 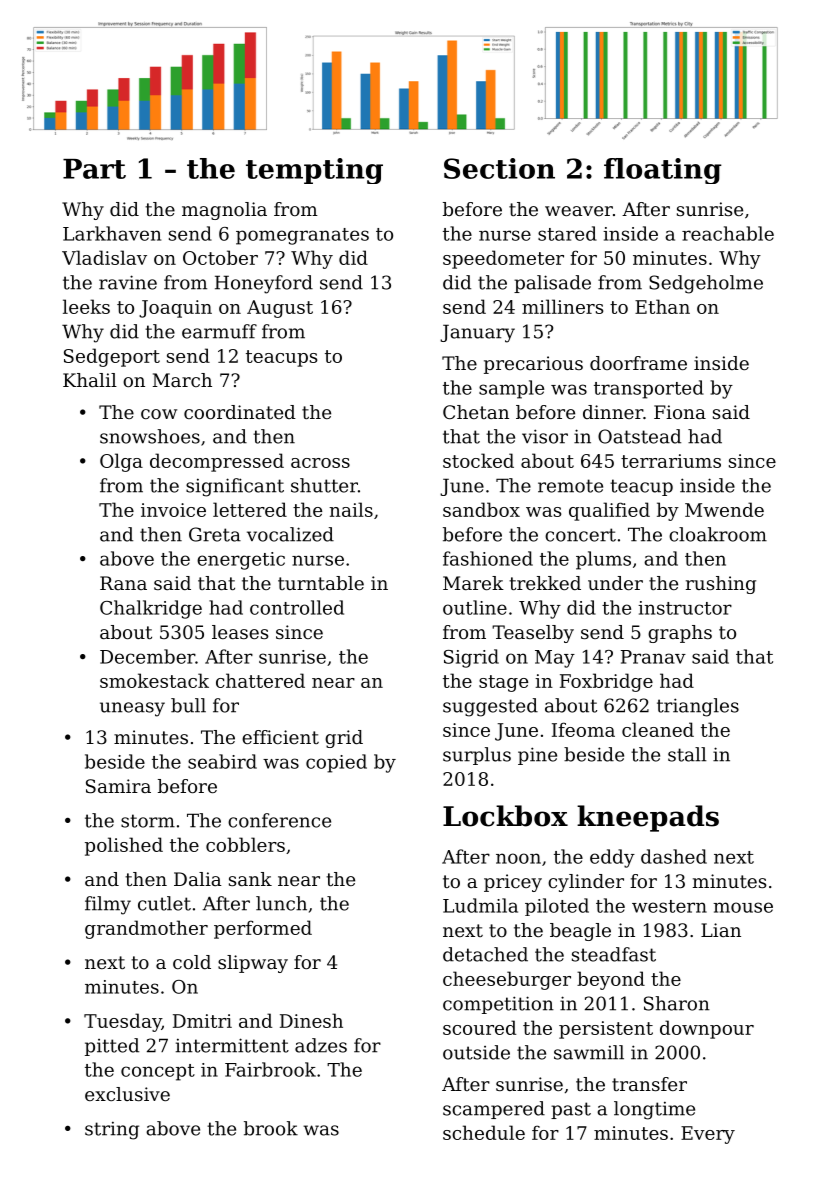 What do you see at coordinates (128, 282) in the screenshot?
I see `ravine` at bounding box center [128, 282].
